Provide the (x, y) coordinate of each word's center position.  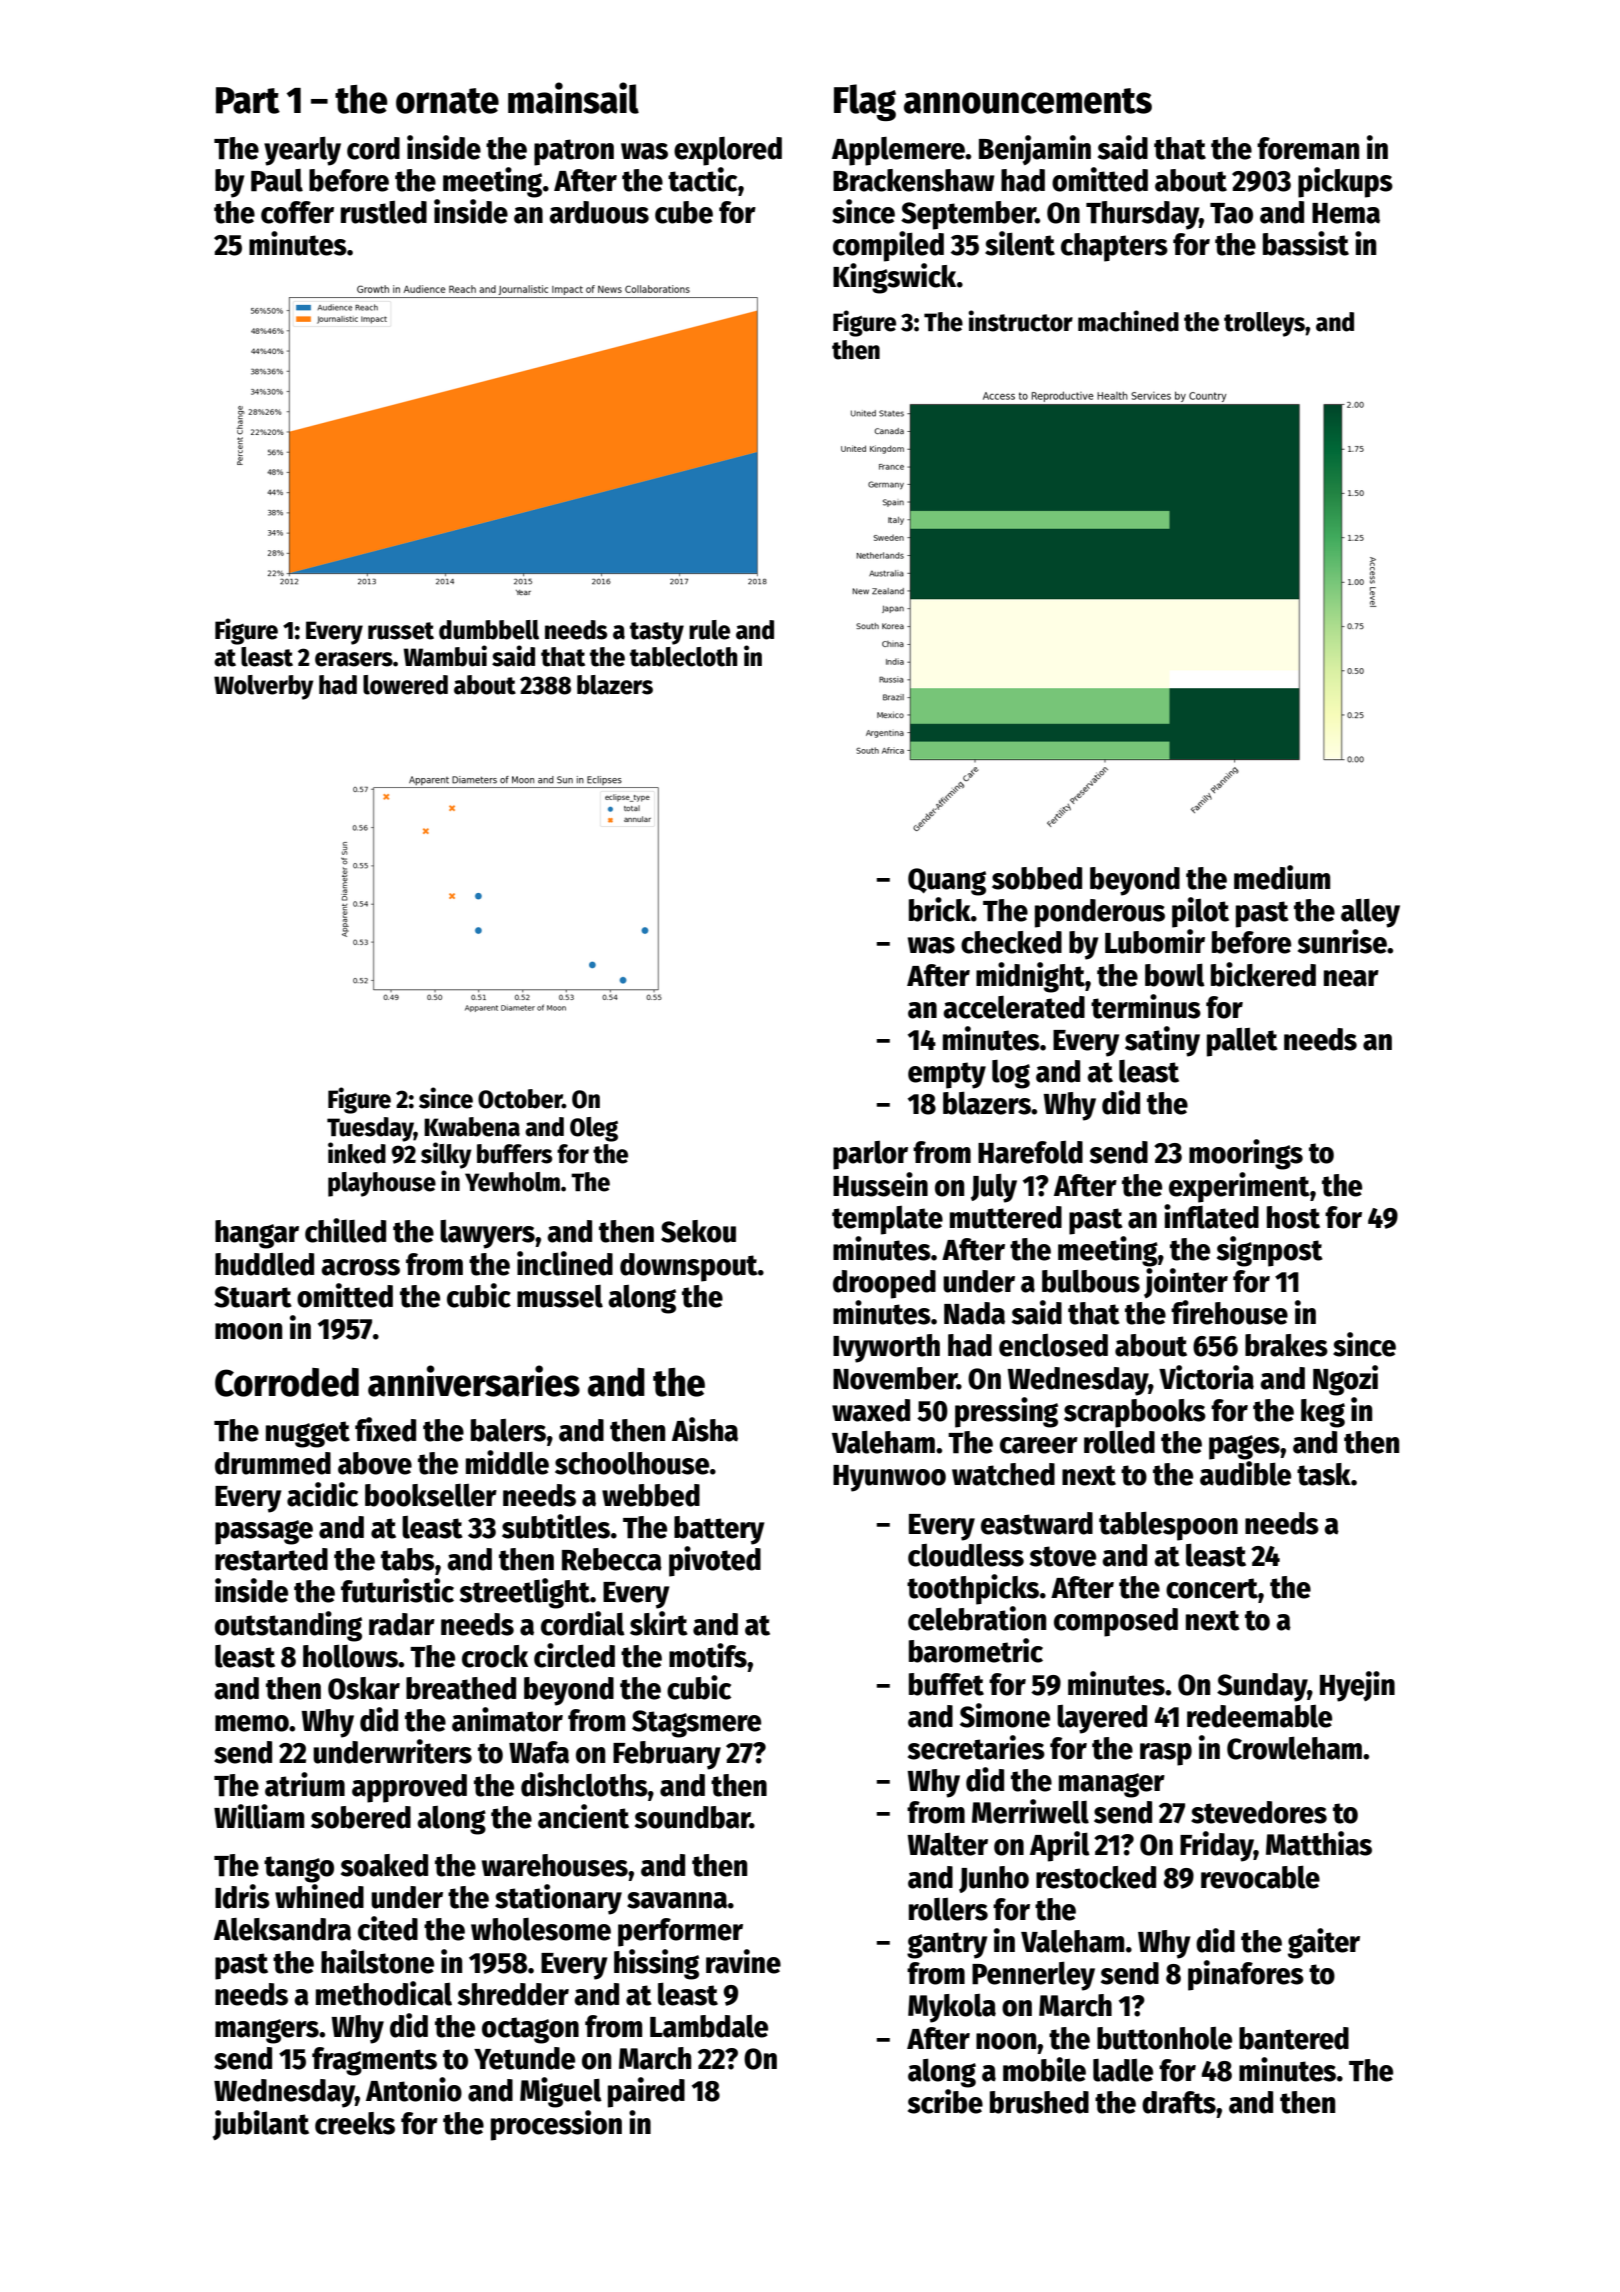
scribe (945, 2101)
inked (357, 1153)
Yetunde (524, 2058)
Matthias (1319, 1843)
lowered (405, 685)
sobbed (1037, 878)
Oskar (364, 1688)
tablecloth (683, 657)
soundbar (692, 1817)
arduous (599, 212)
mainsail (573, 98)
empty (947, 1075)
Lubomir (1155, 941)
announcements (1028, 101)
